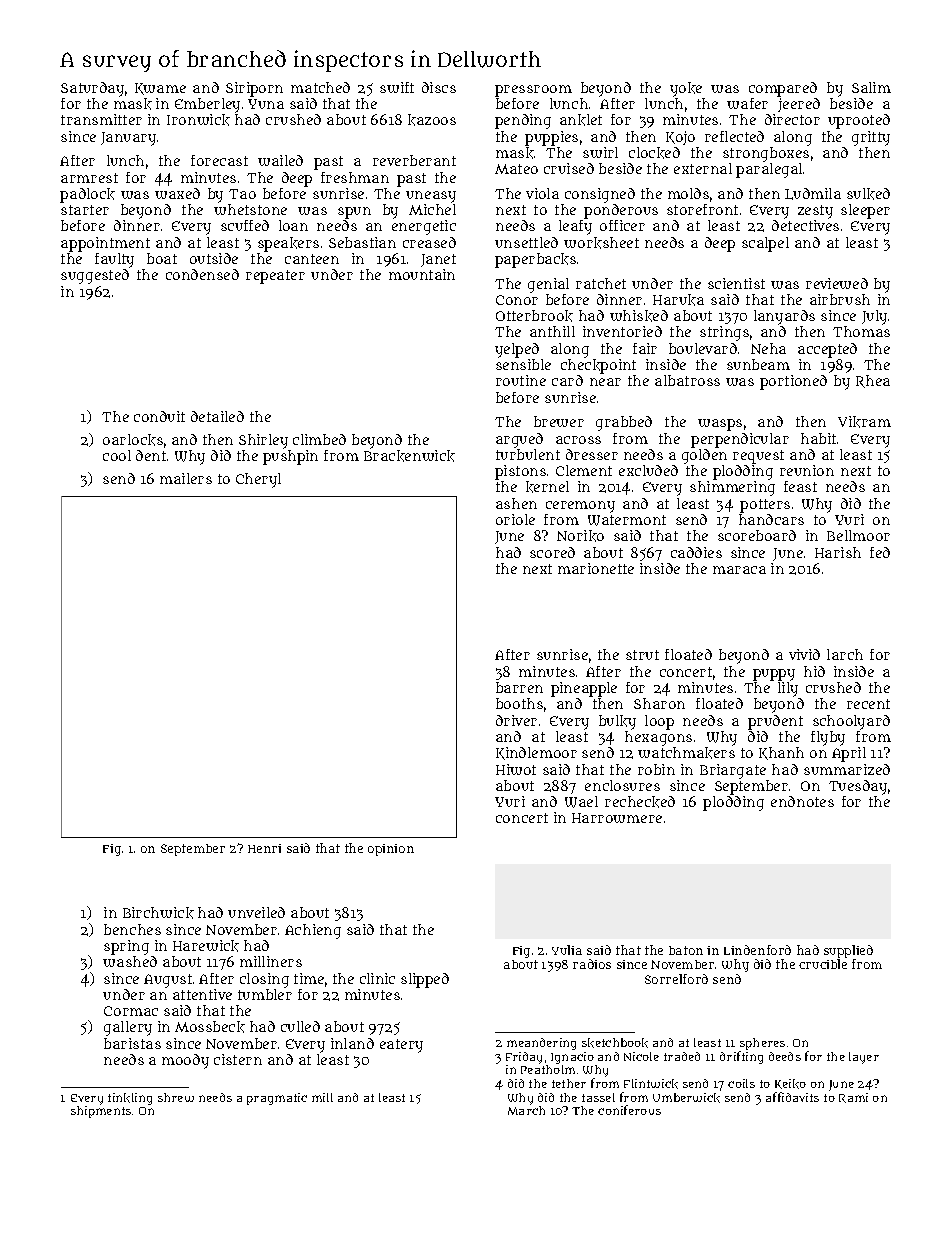  I want to click on January, so click(128, 139).
